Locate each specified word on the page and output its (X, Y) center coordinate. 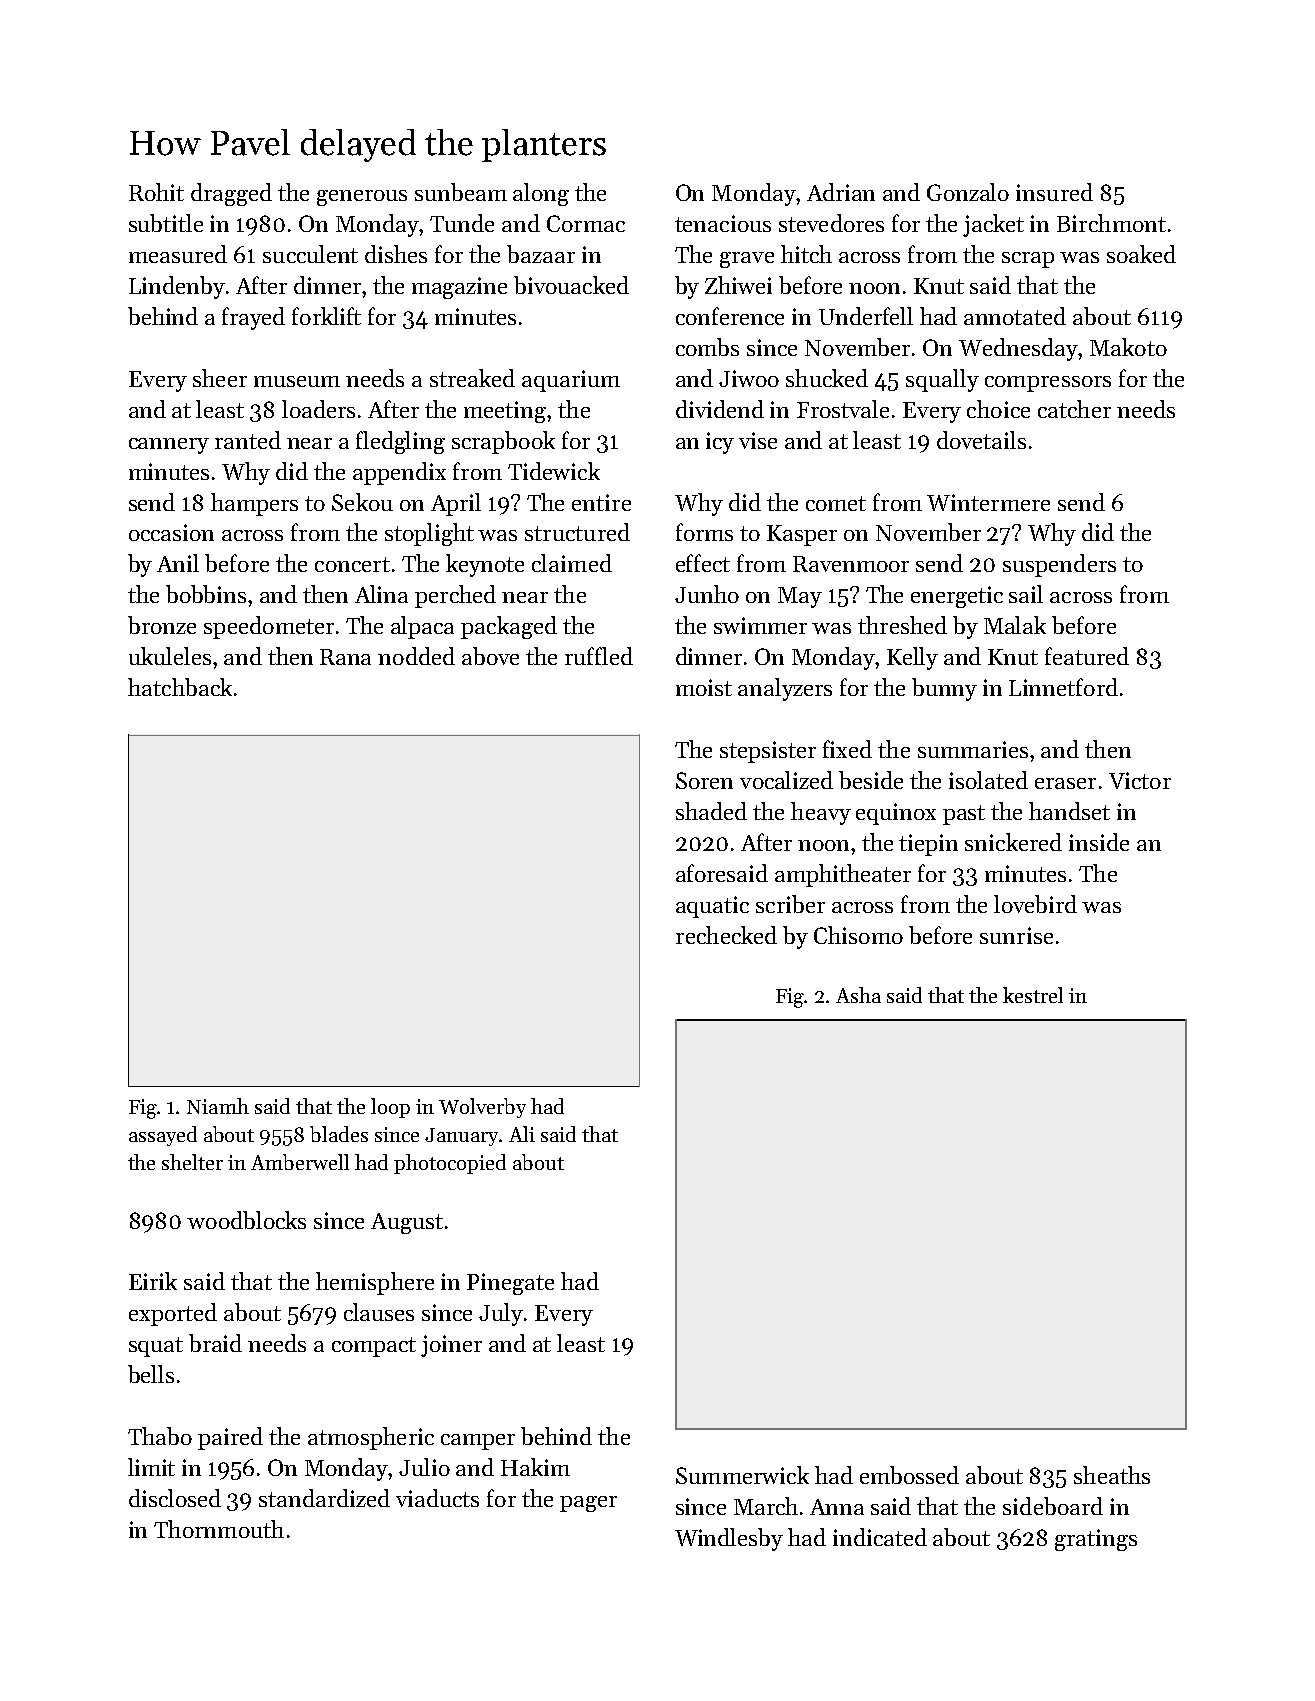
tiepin (928, 845)
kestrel (1033, 995)
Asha (858, 995)
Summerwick (742, 1475)
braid (215, 1343)
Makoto (1128, 347)
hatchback (180, 687)
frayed (253, 318)
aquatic (712, 907)
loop (390, 1108)
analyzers (785, 689)
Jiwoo (749, 378)
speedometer (269, 627)
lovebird (1035, 904)
